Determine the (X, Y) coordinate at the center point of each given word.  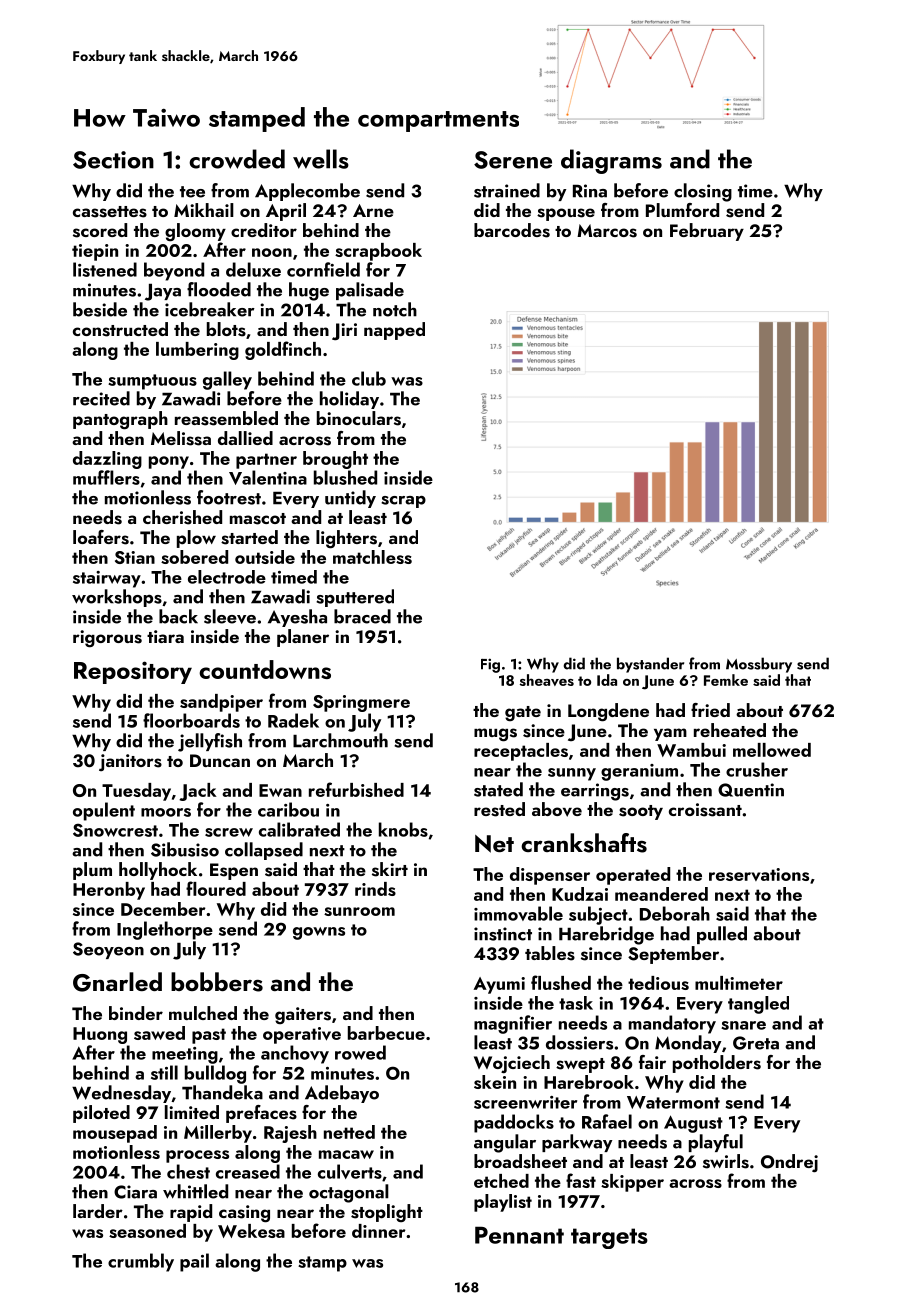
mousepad (115, 1134)
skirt (390, 869)
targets (609, 1238)
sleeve (230, 616)
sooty (641, 812)
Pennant (519, 1235)
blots (226, 329)
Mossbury (759, 665)
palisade (370, 291)
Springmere (361, 703)
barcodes (512, 230)
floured (216, 888)
